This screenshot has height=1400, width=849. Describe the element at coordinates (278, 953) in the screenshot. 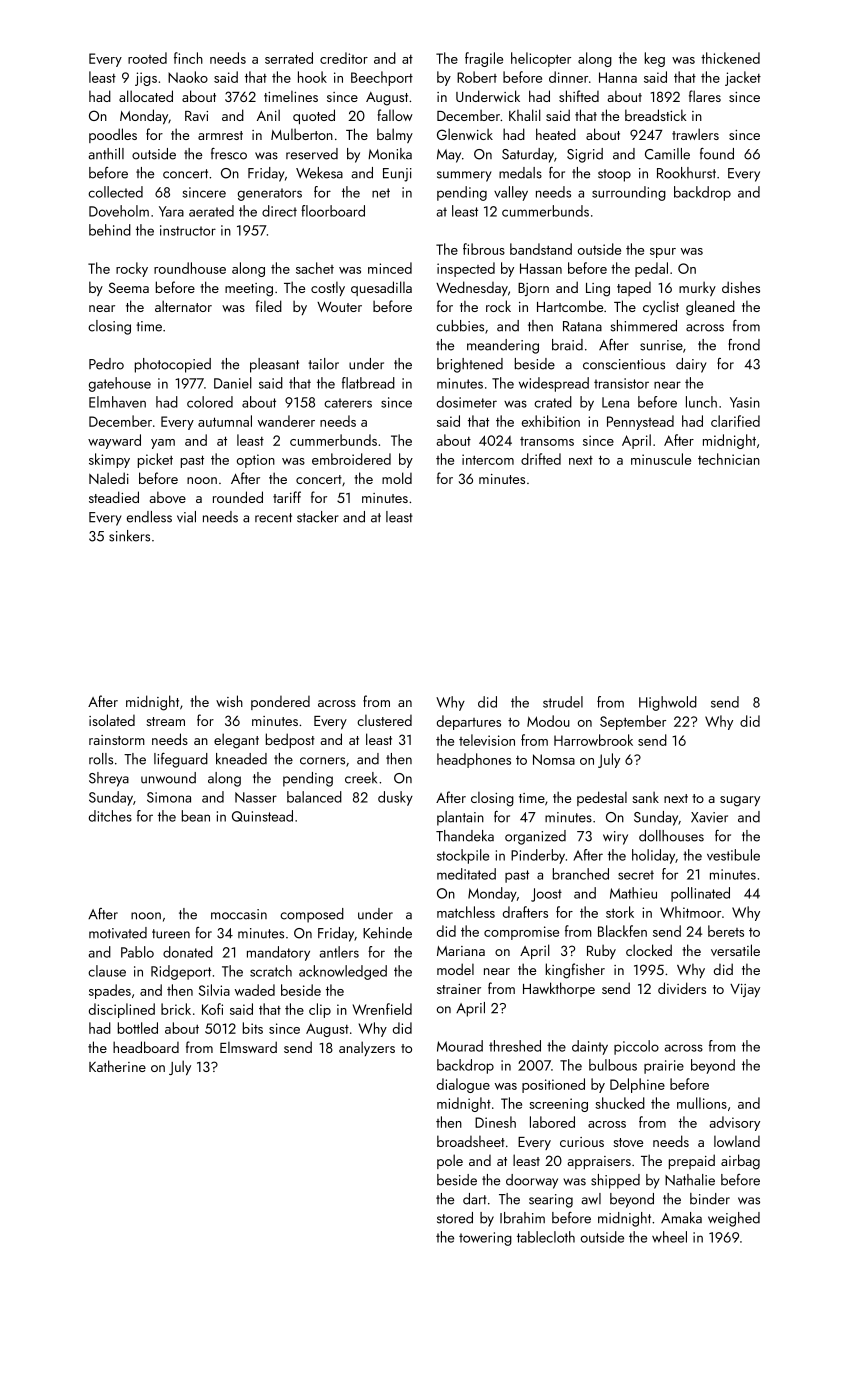

I see `mandatory` at that location.
